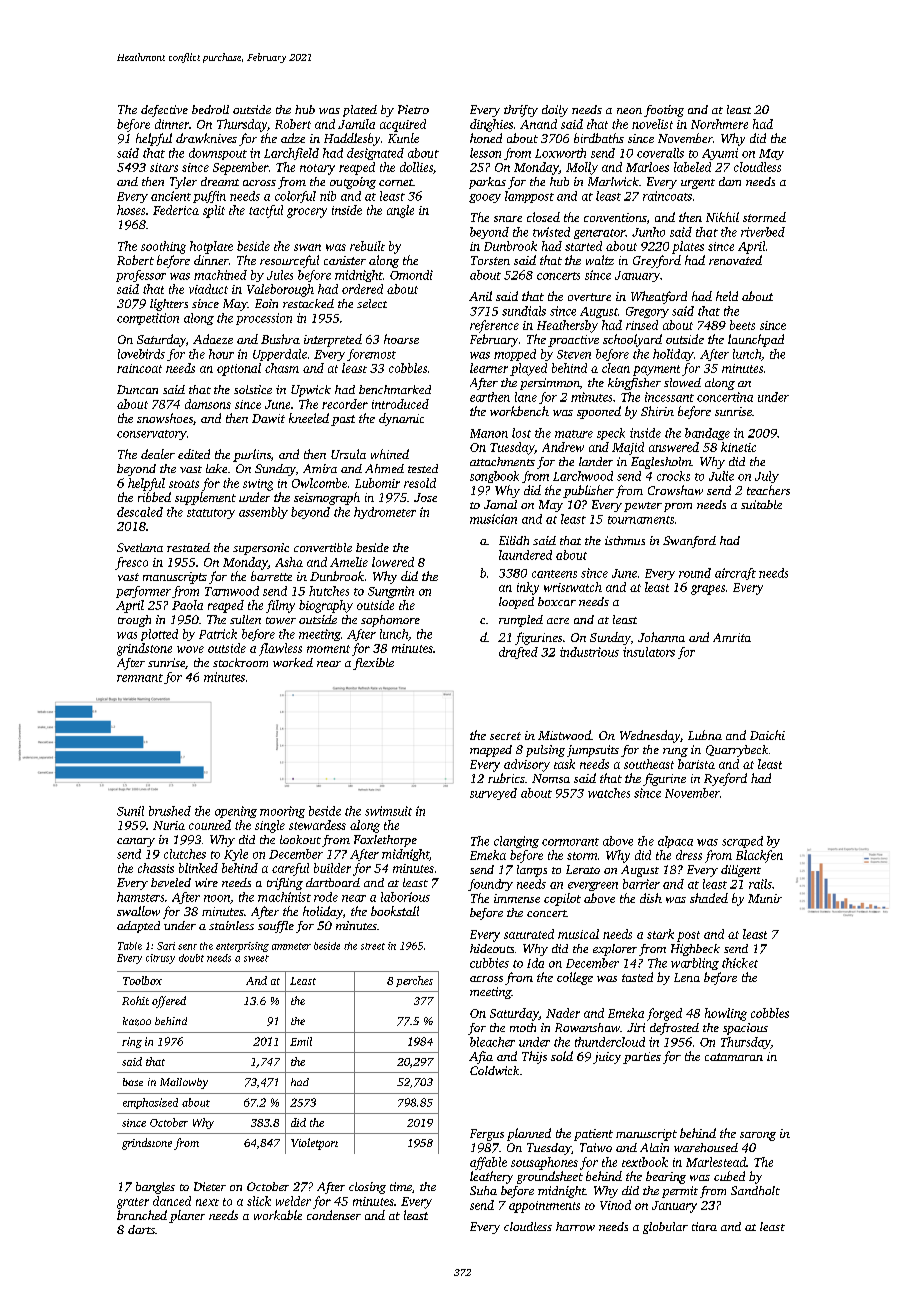 The height and width of the image is (1316, 908). Describe the element at coordinates (493, 794) in the image. I see `surveyed` at that location.
